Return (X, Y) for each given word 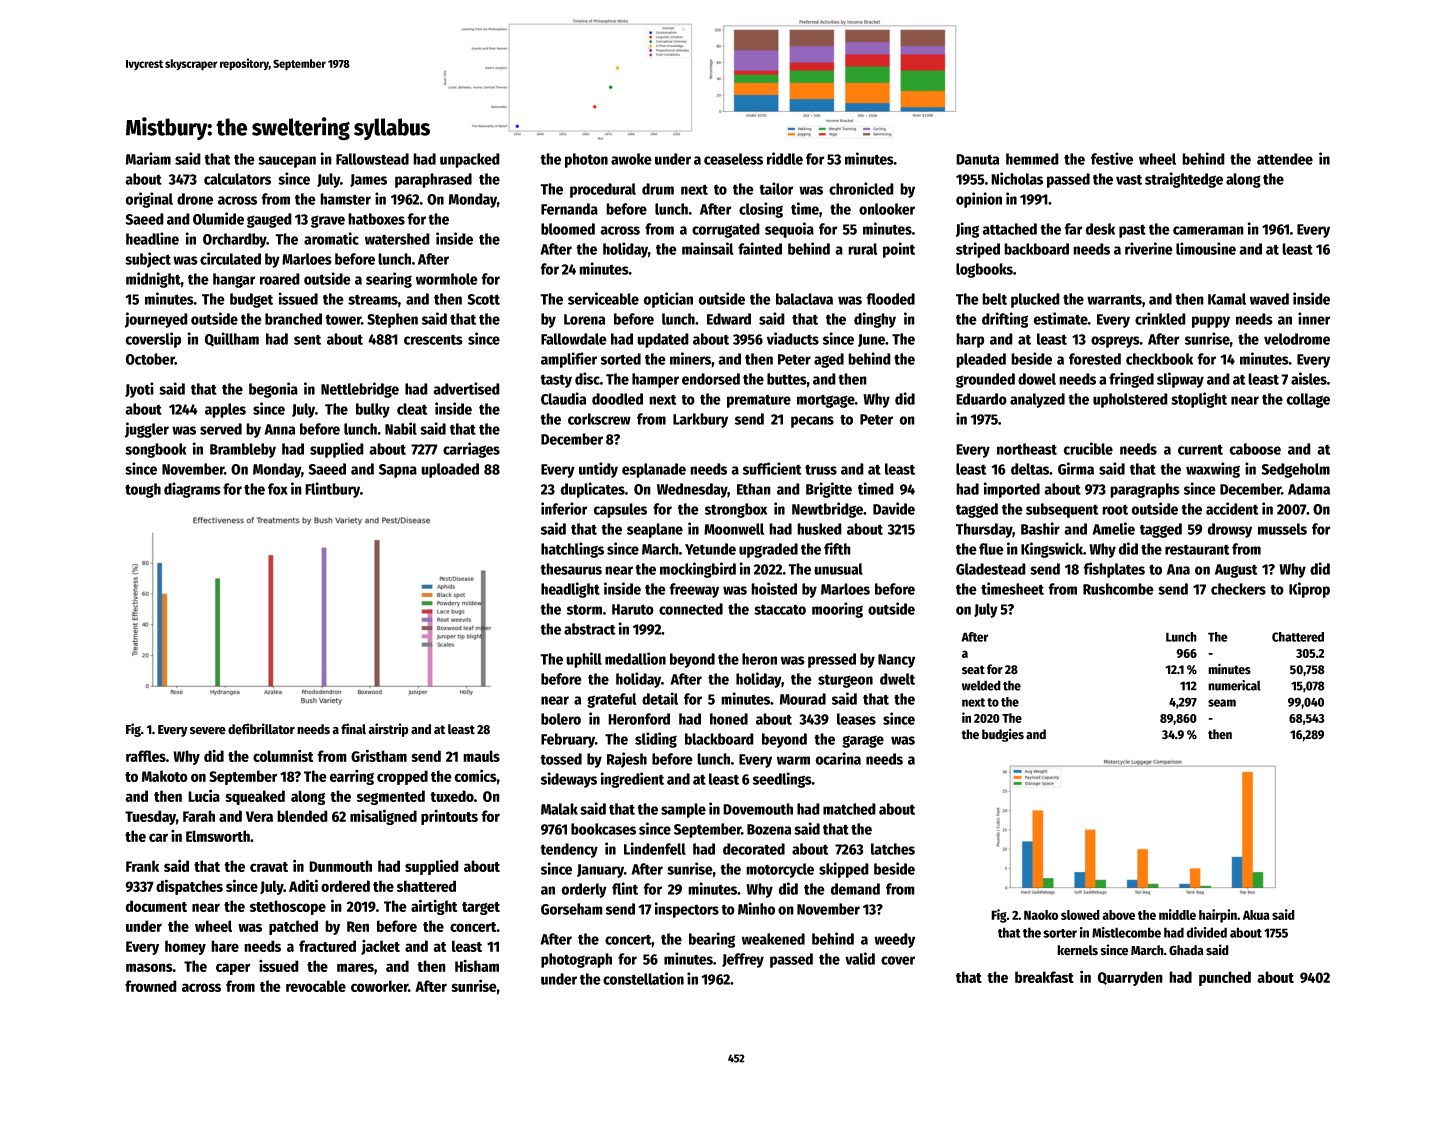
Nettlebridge (360, 390)
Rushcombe (1118, 589)
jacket (380, 947)
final (353, 729)
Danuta (977, 159)
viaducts (793, 338)
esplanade (654, 470)
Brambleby (243, 450)
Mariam (148, 158)
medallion (635, 658)
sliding (656, 740)
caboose (1255, 449)
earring (351, 777)
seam (1222, 703)
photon (586, 160)
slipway (1180, 380)
